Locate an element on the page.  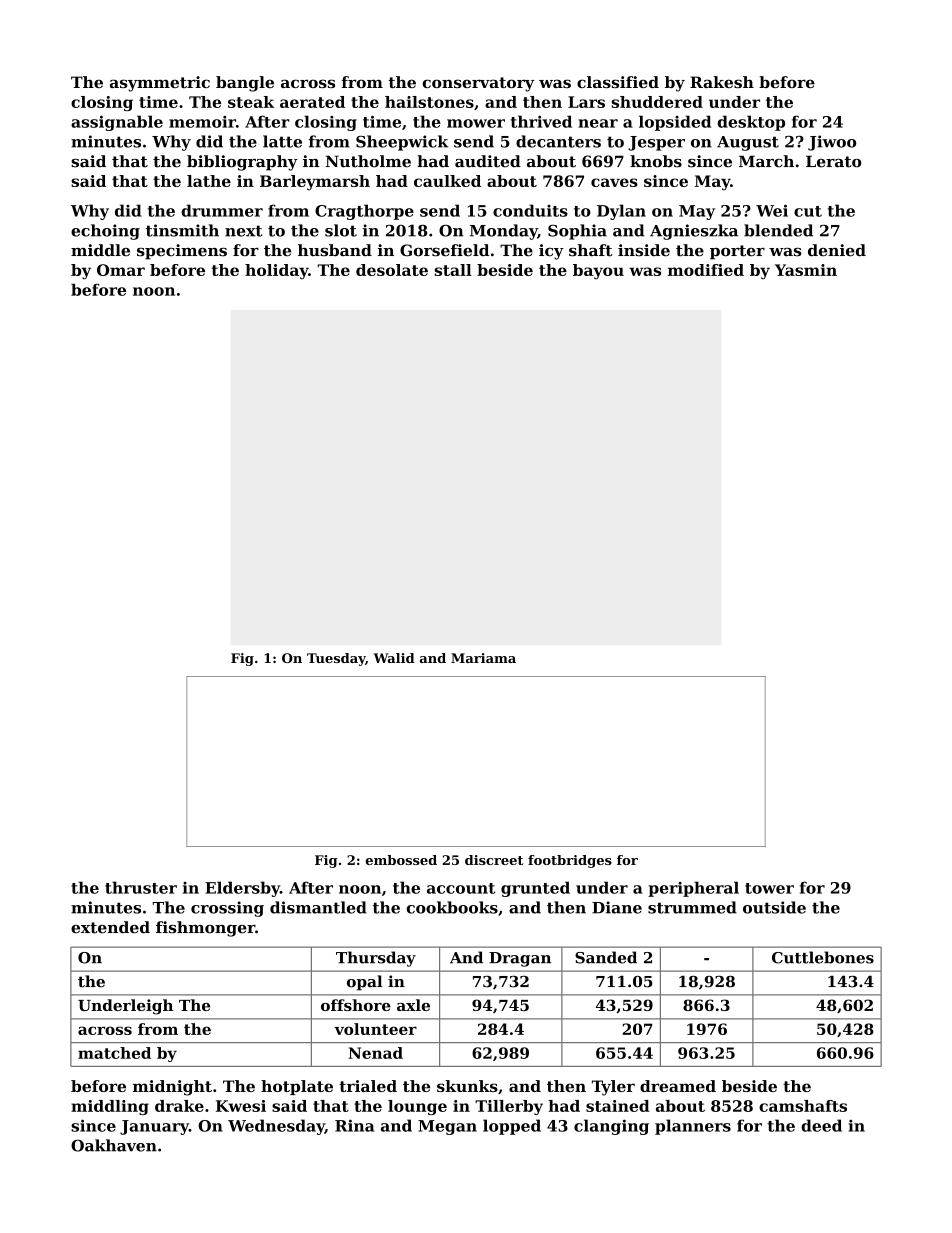
extended is located at coordinates (110, 927).
